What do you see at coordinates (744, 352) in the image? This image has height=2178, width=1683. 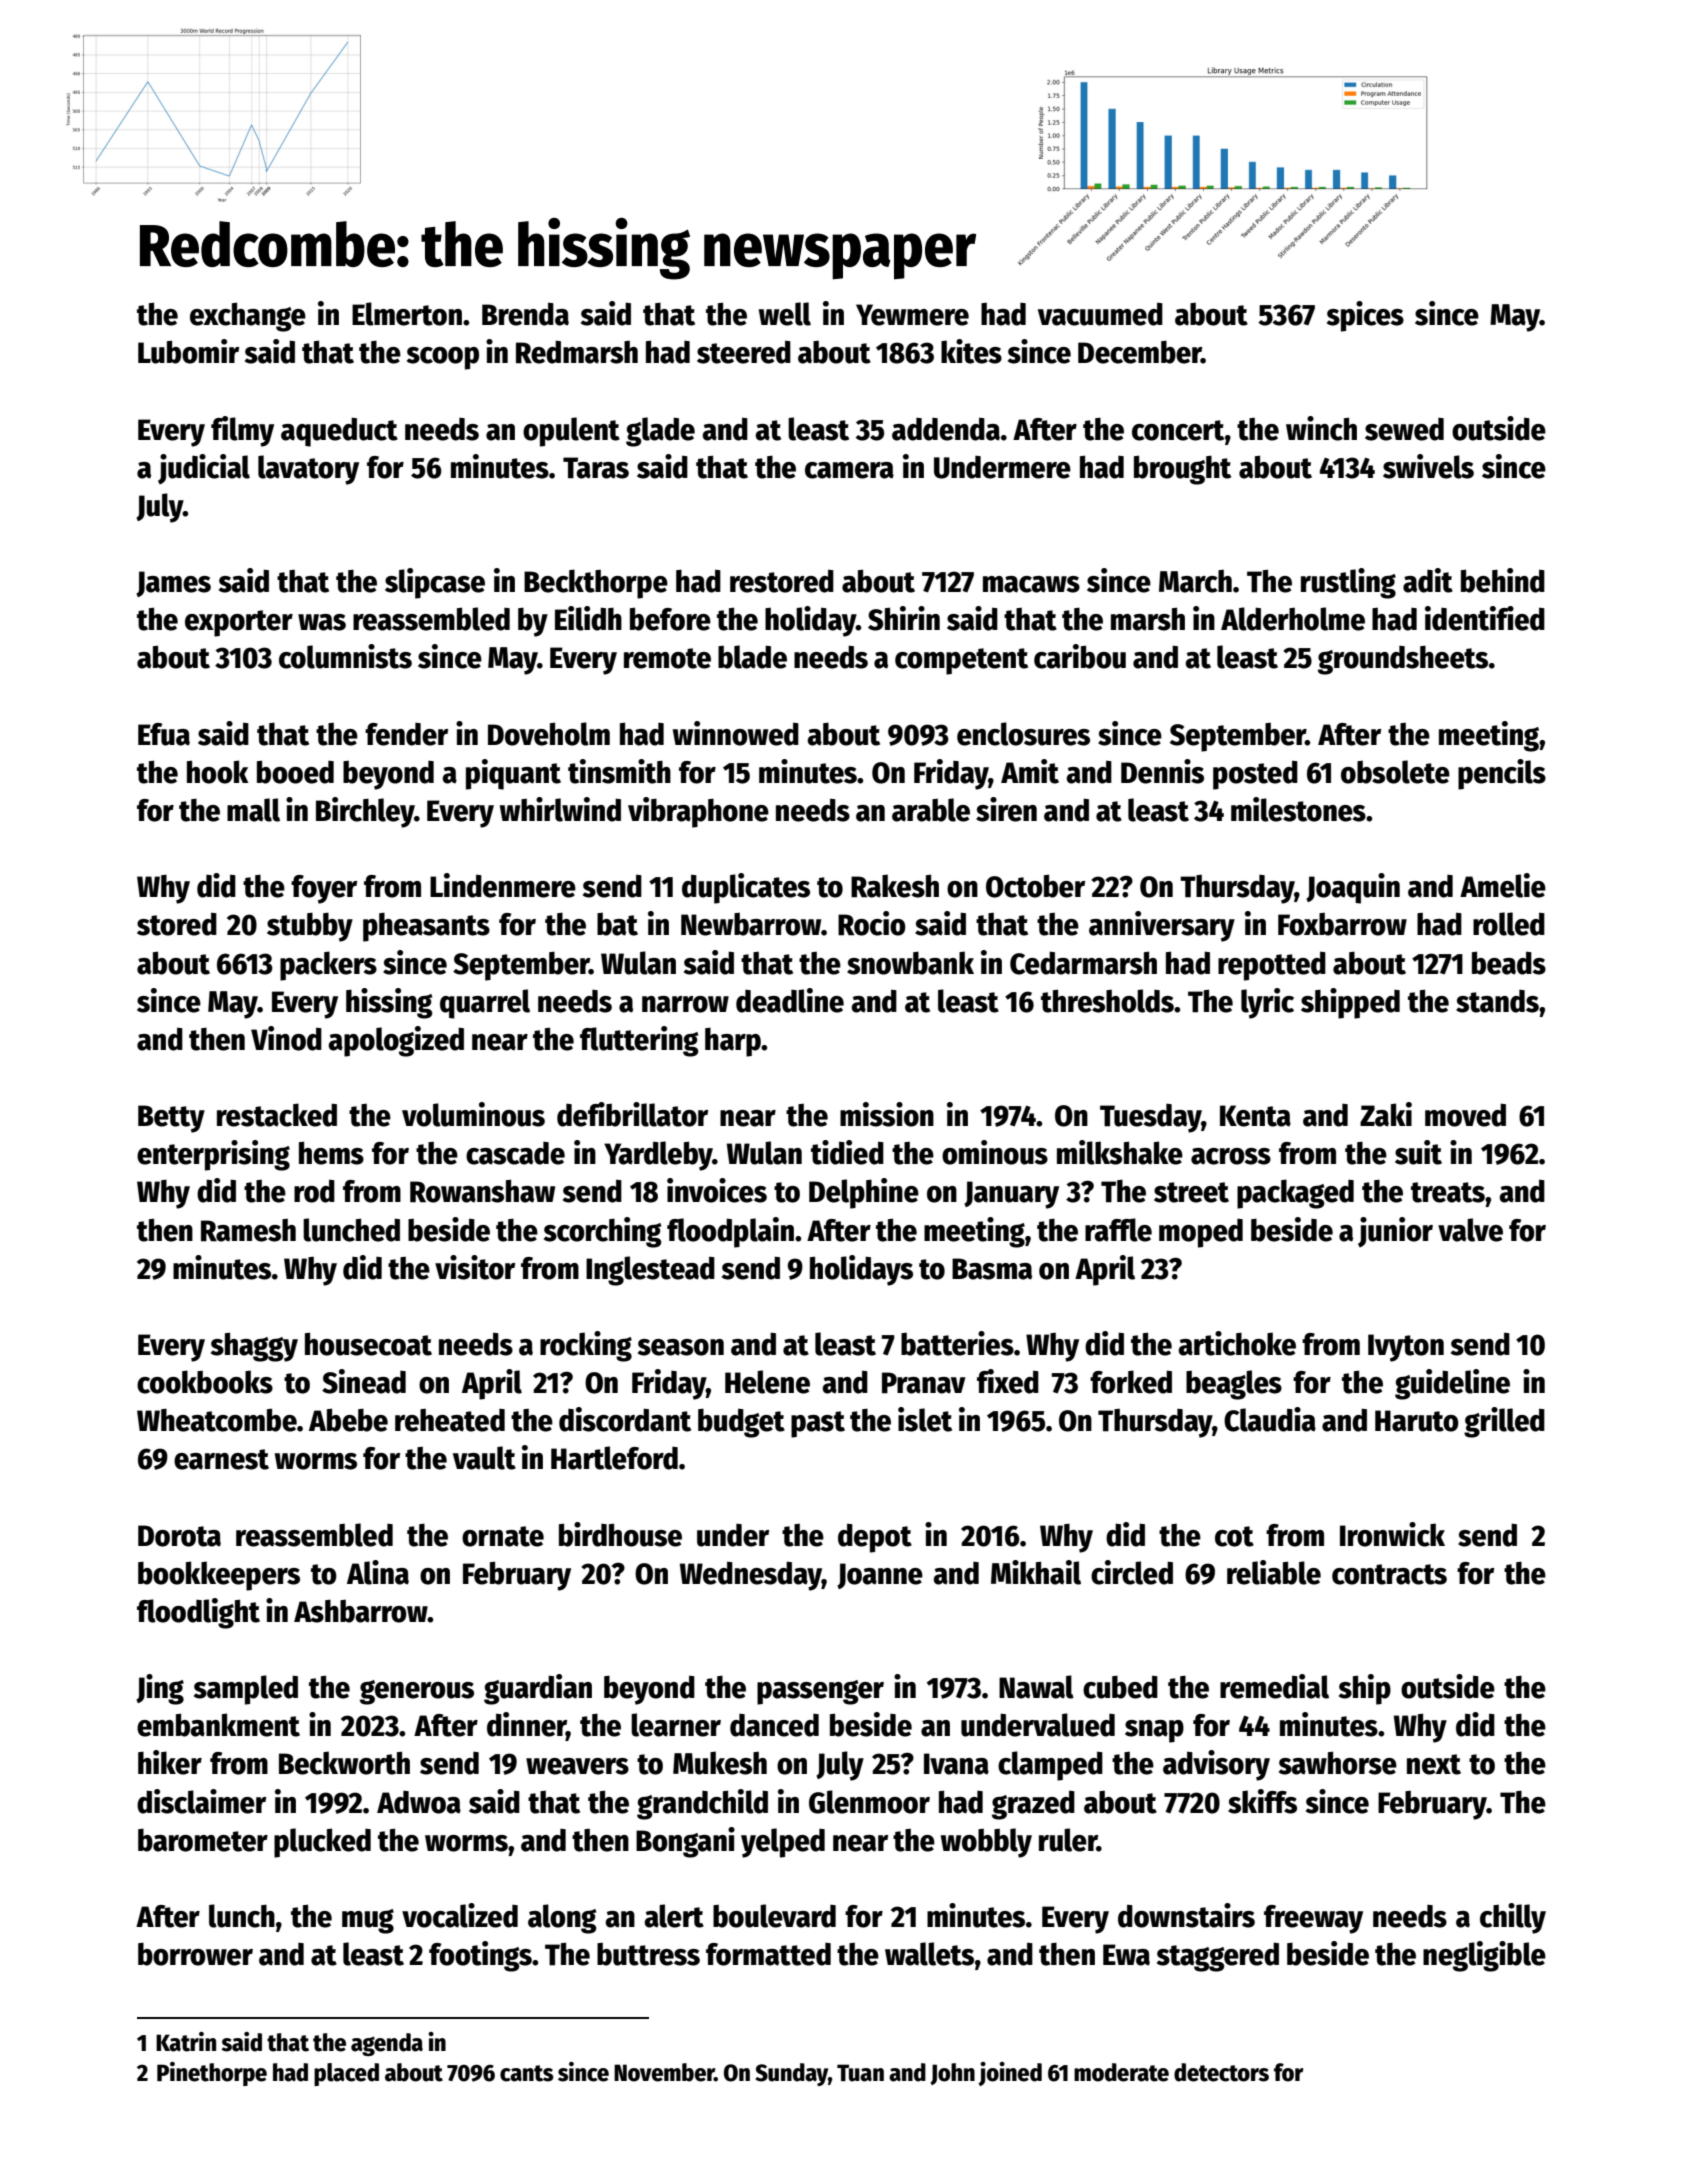 I see `steered` at bounding box center [744, 352].
